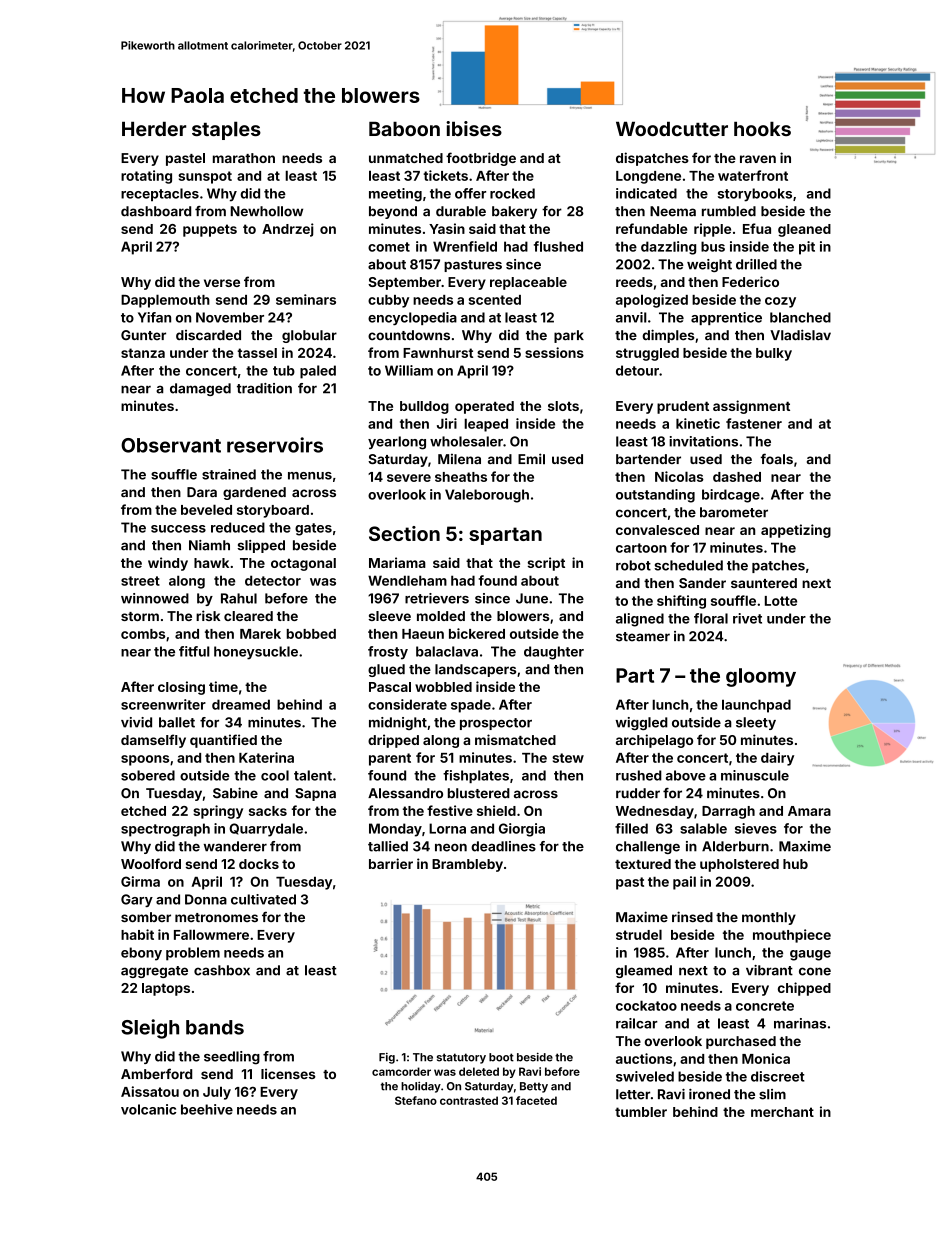  Describe the element at coordinates (207, 1109) in the screenshot. I see `beehive` at that location.
